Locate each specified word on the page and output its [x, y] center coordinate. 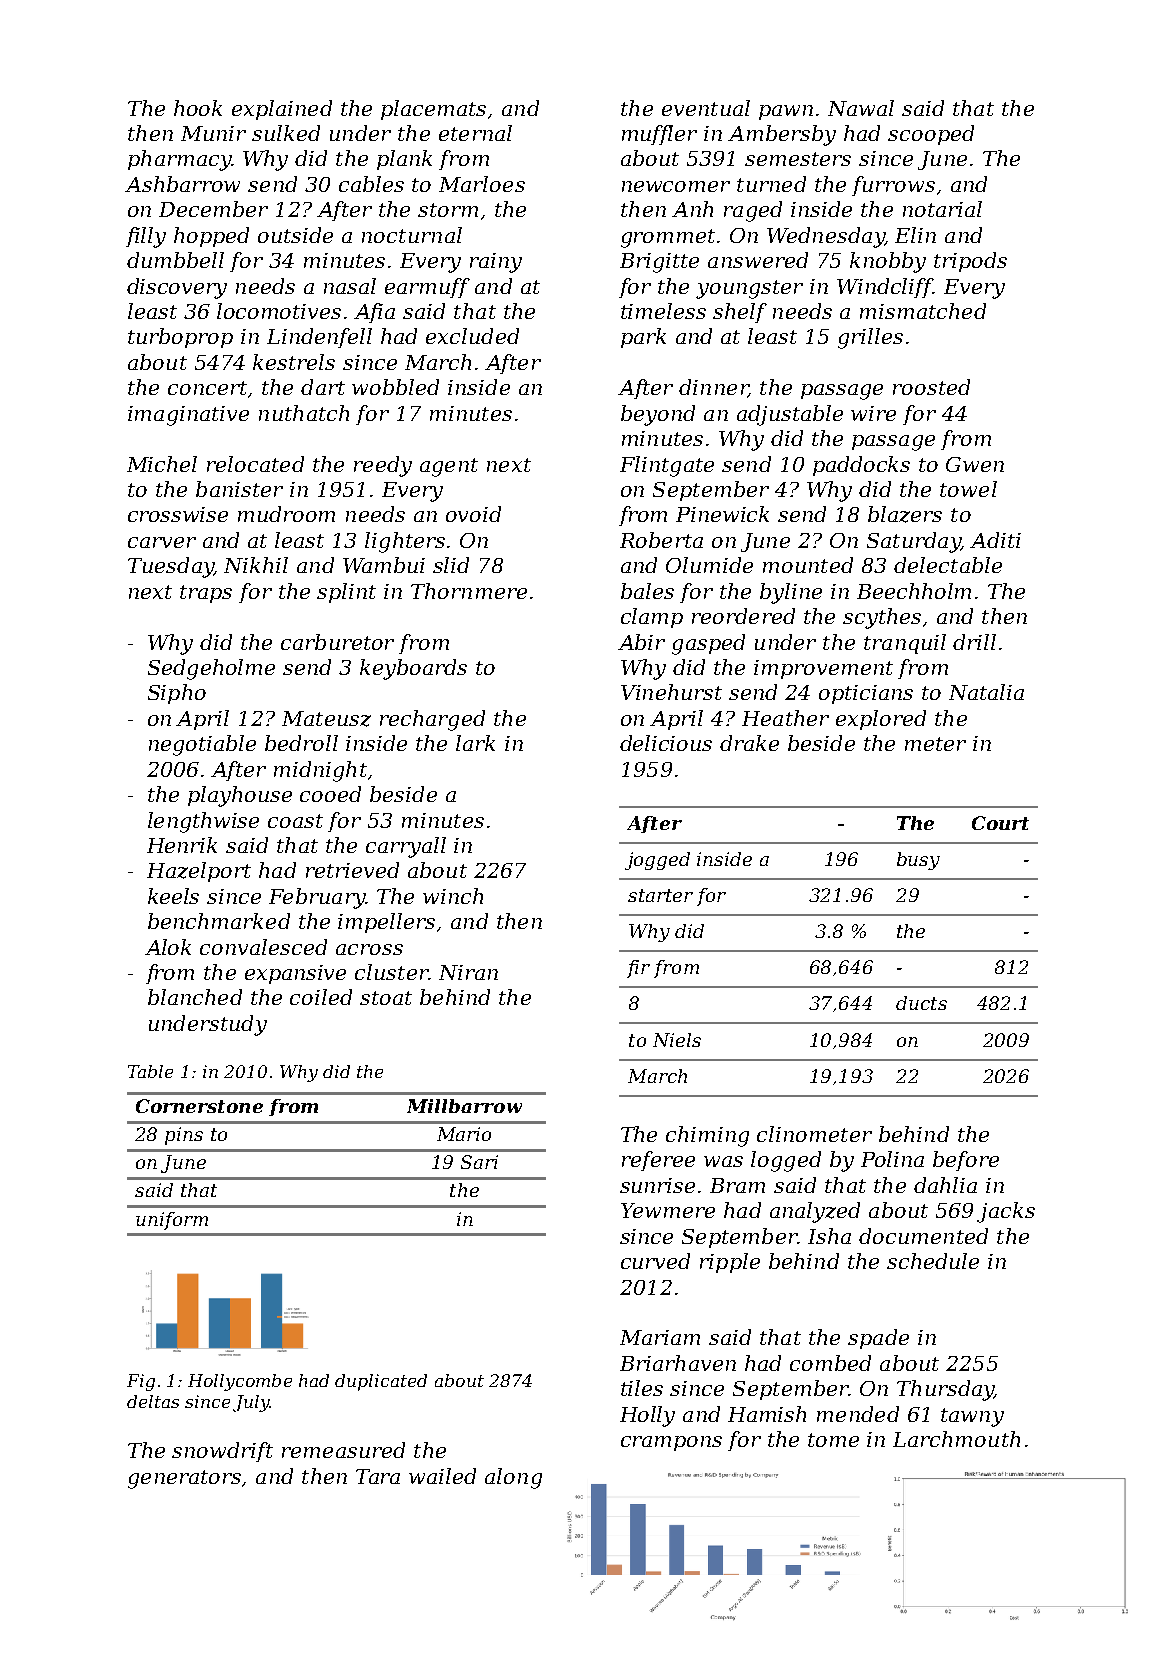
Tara [378, 1476]
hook [198, 108]
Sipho [177, 694]
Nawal [861, 108]
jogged [657, 861]
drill [974, 642]
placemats [433, 110]
